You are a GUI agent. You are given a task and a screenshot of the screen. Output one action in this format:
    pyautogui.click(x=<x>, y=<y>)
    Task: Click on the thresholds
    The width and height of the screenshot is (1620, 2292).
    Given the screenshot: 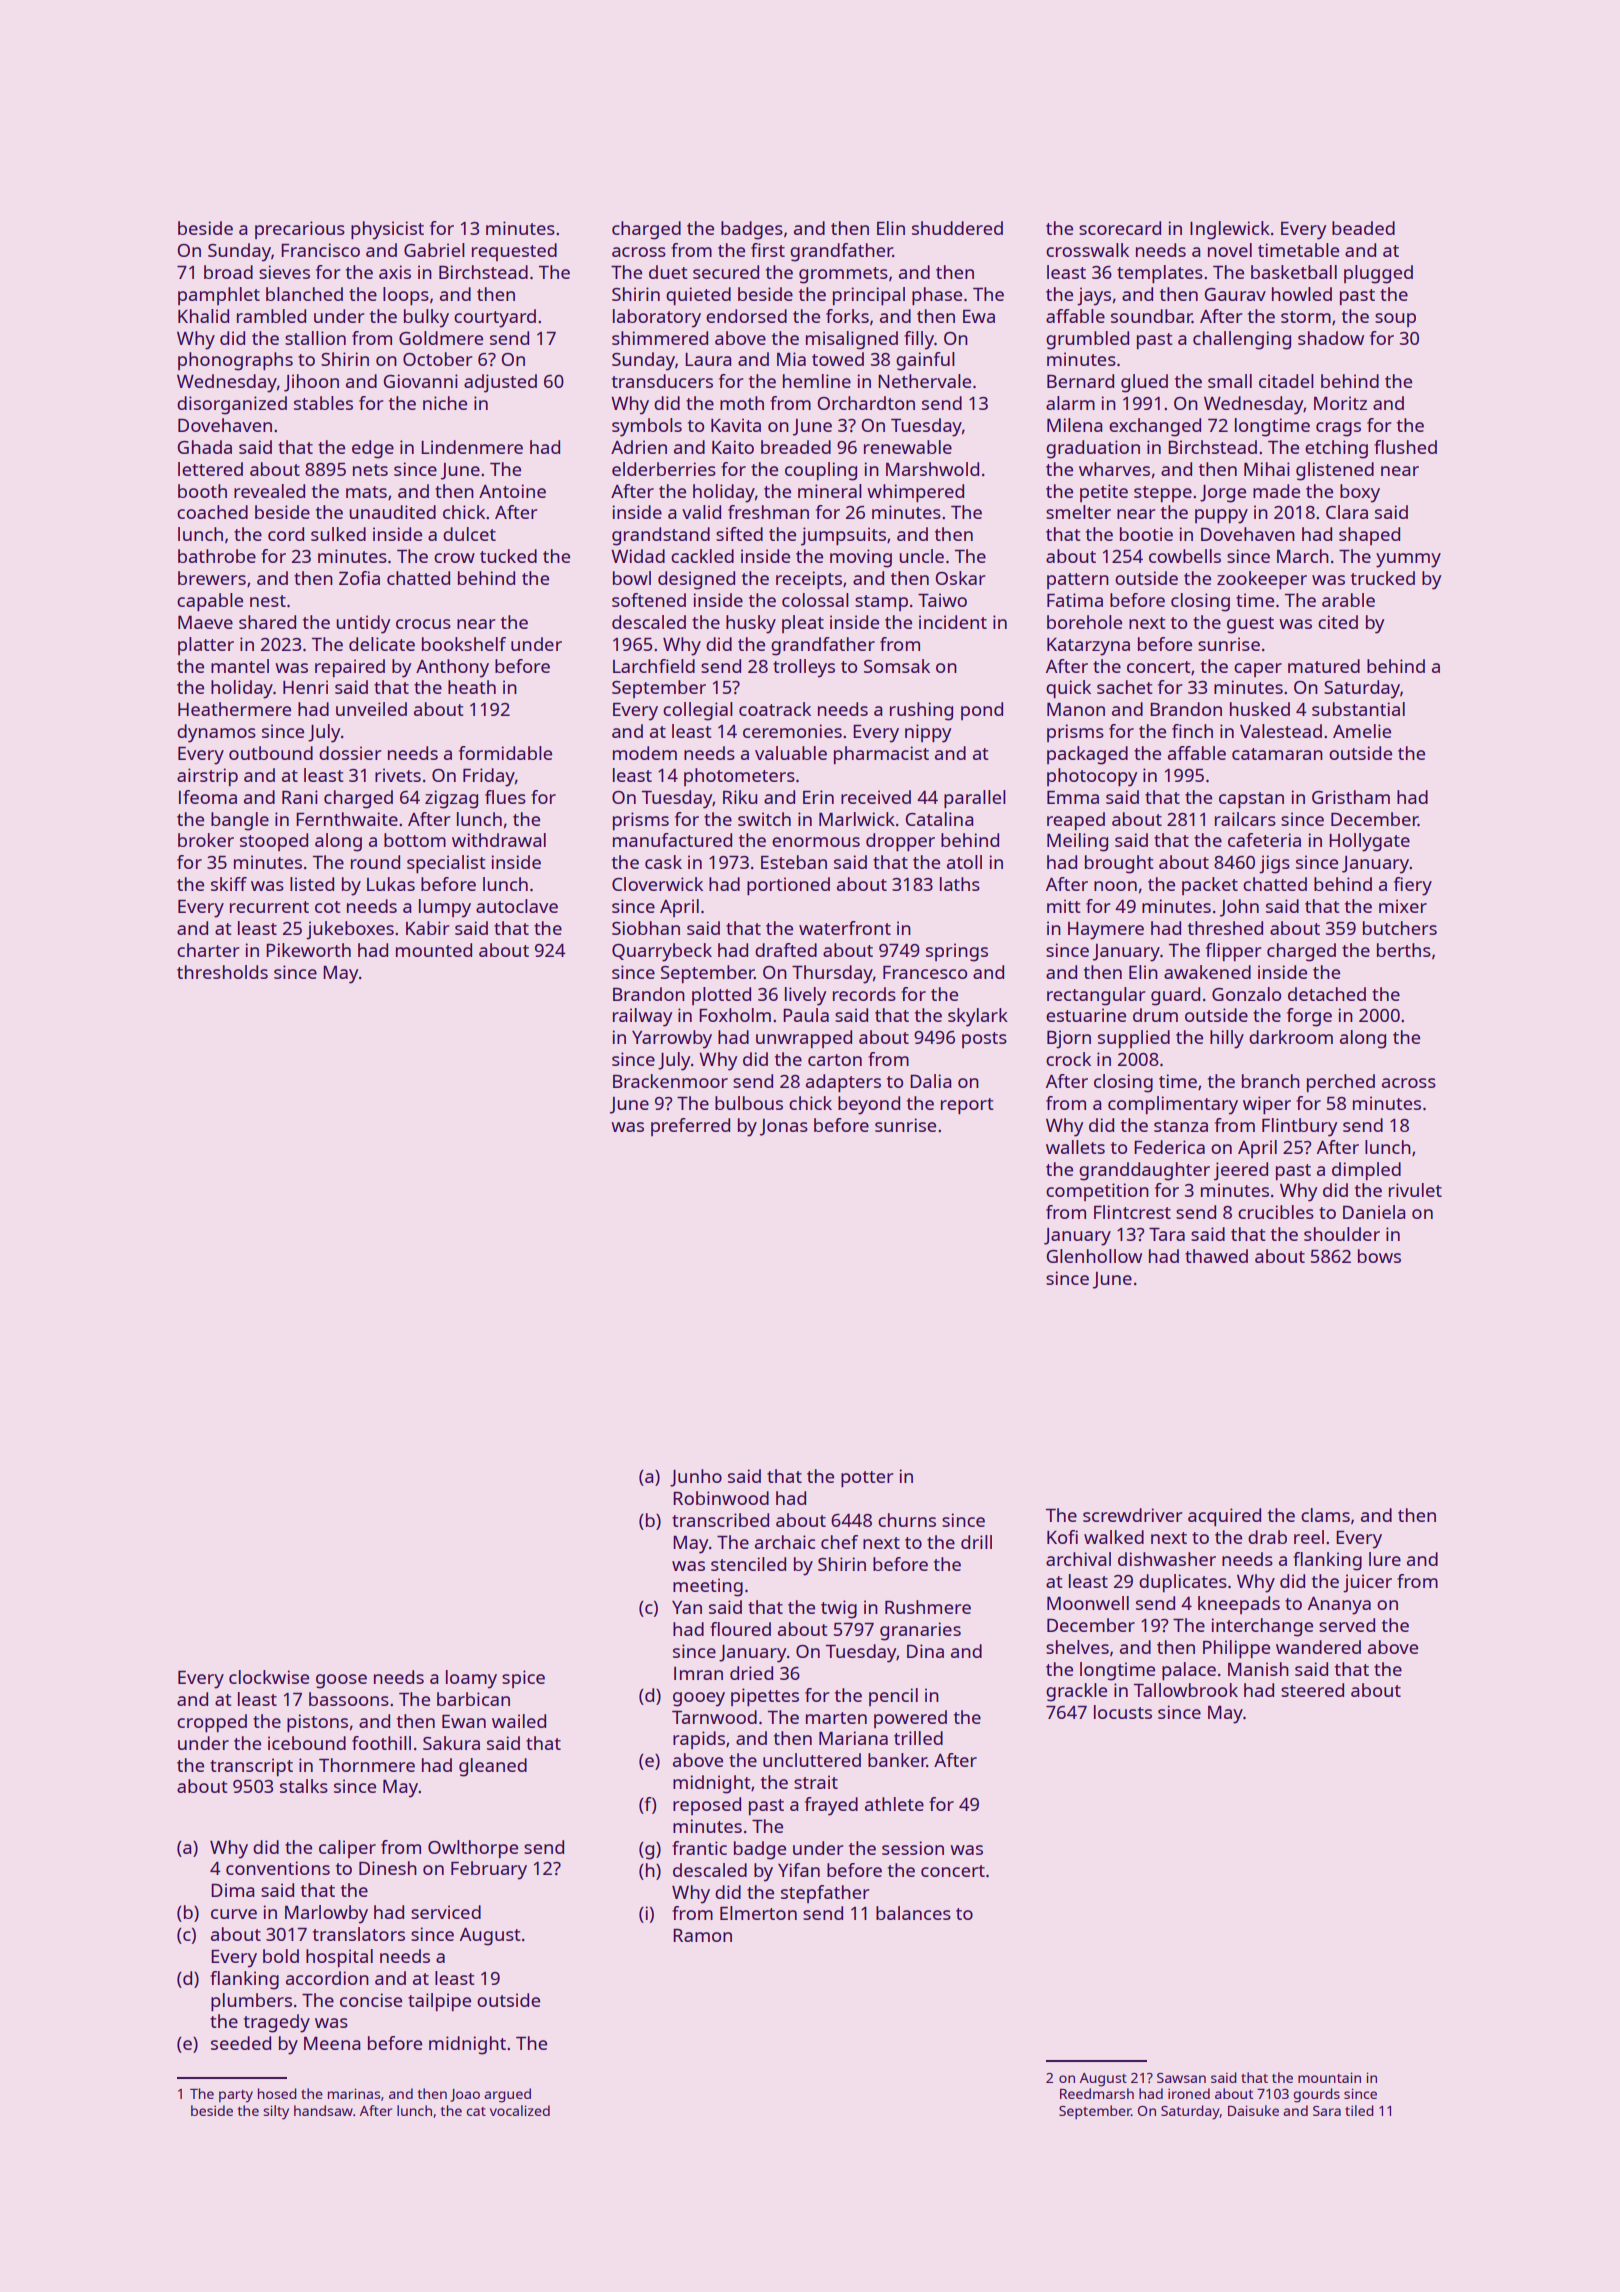 What is the action you would take?
    pyautogui.click(x=222, y=972)
